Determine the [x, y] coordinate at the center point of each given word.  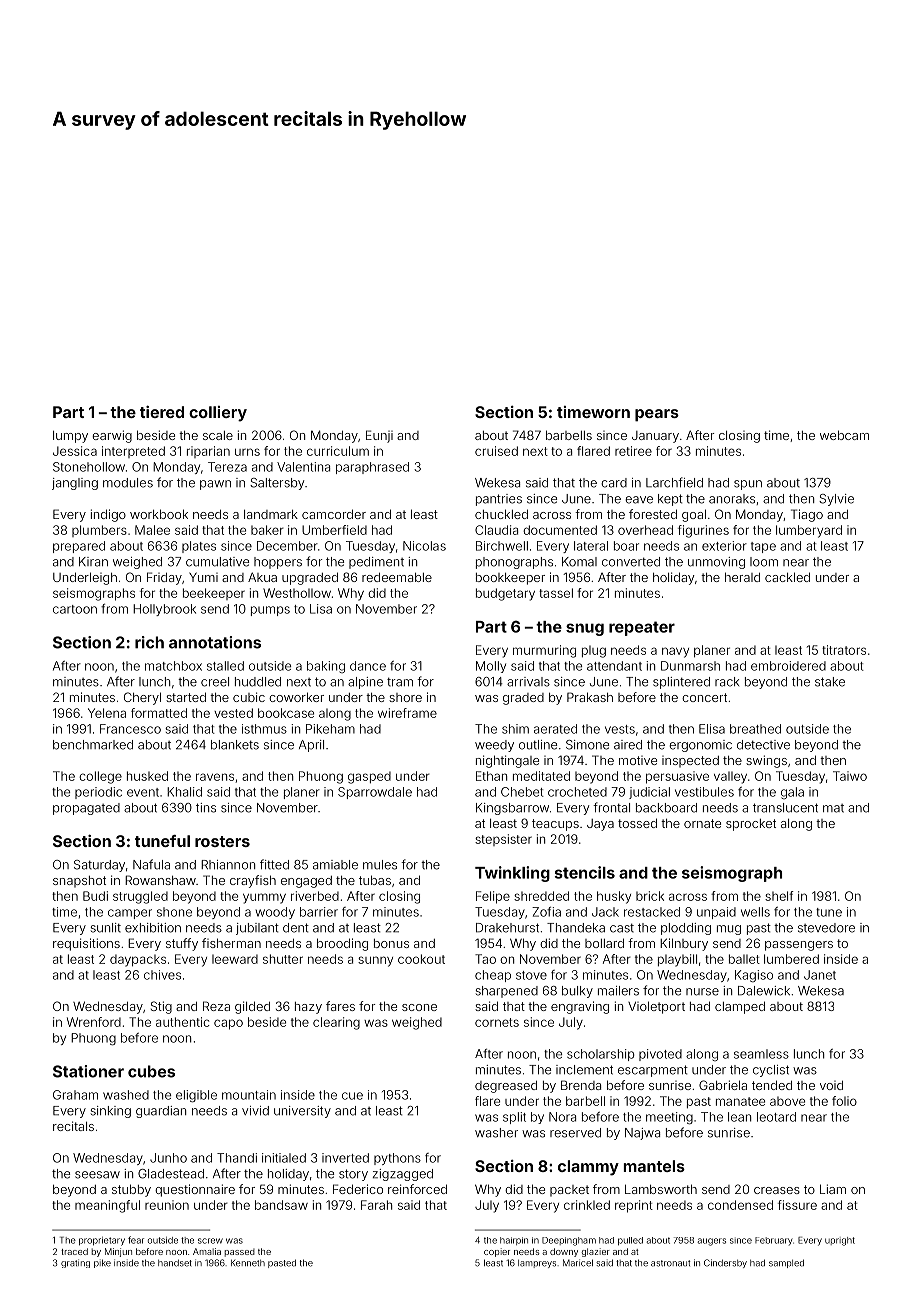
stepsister [503, 840]
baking [326, 667]
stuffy [182, 944]
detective [763, 745]
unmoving [716, 563]
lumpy [70, 437]
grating [75, 1263]
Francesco [130, 729]
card [614, 483]
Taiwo [850, 776]
